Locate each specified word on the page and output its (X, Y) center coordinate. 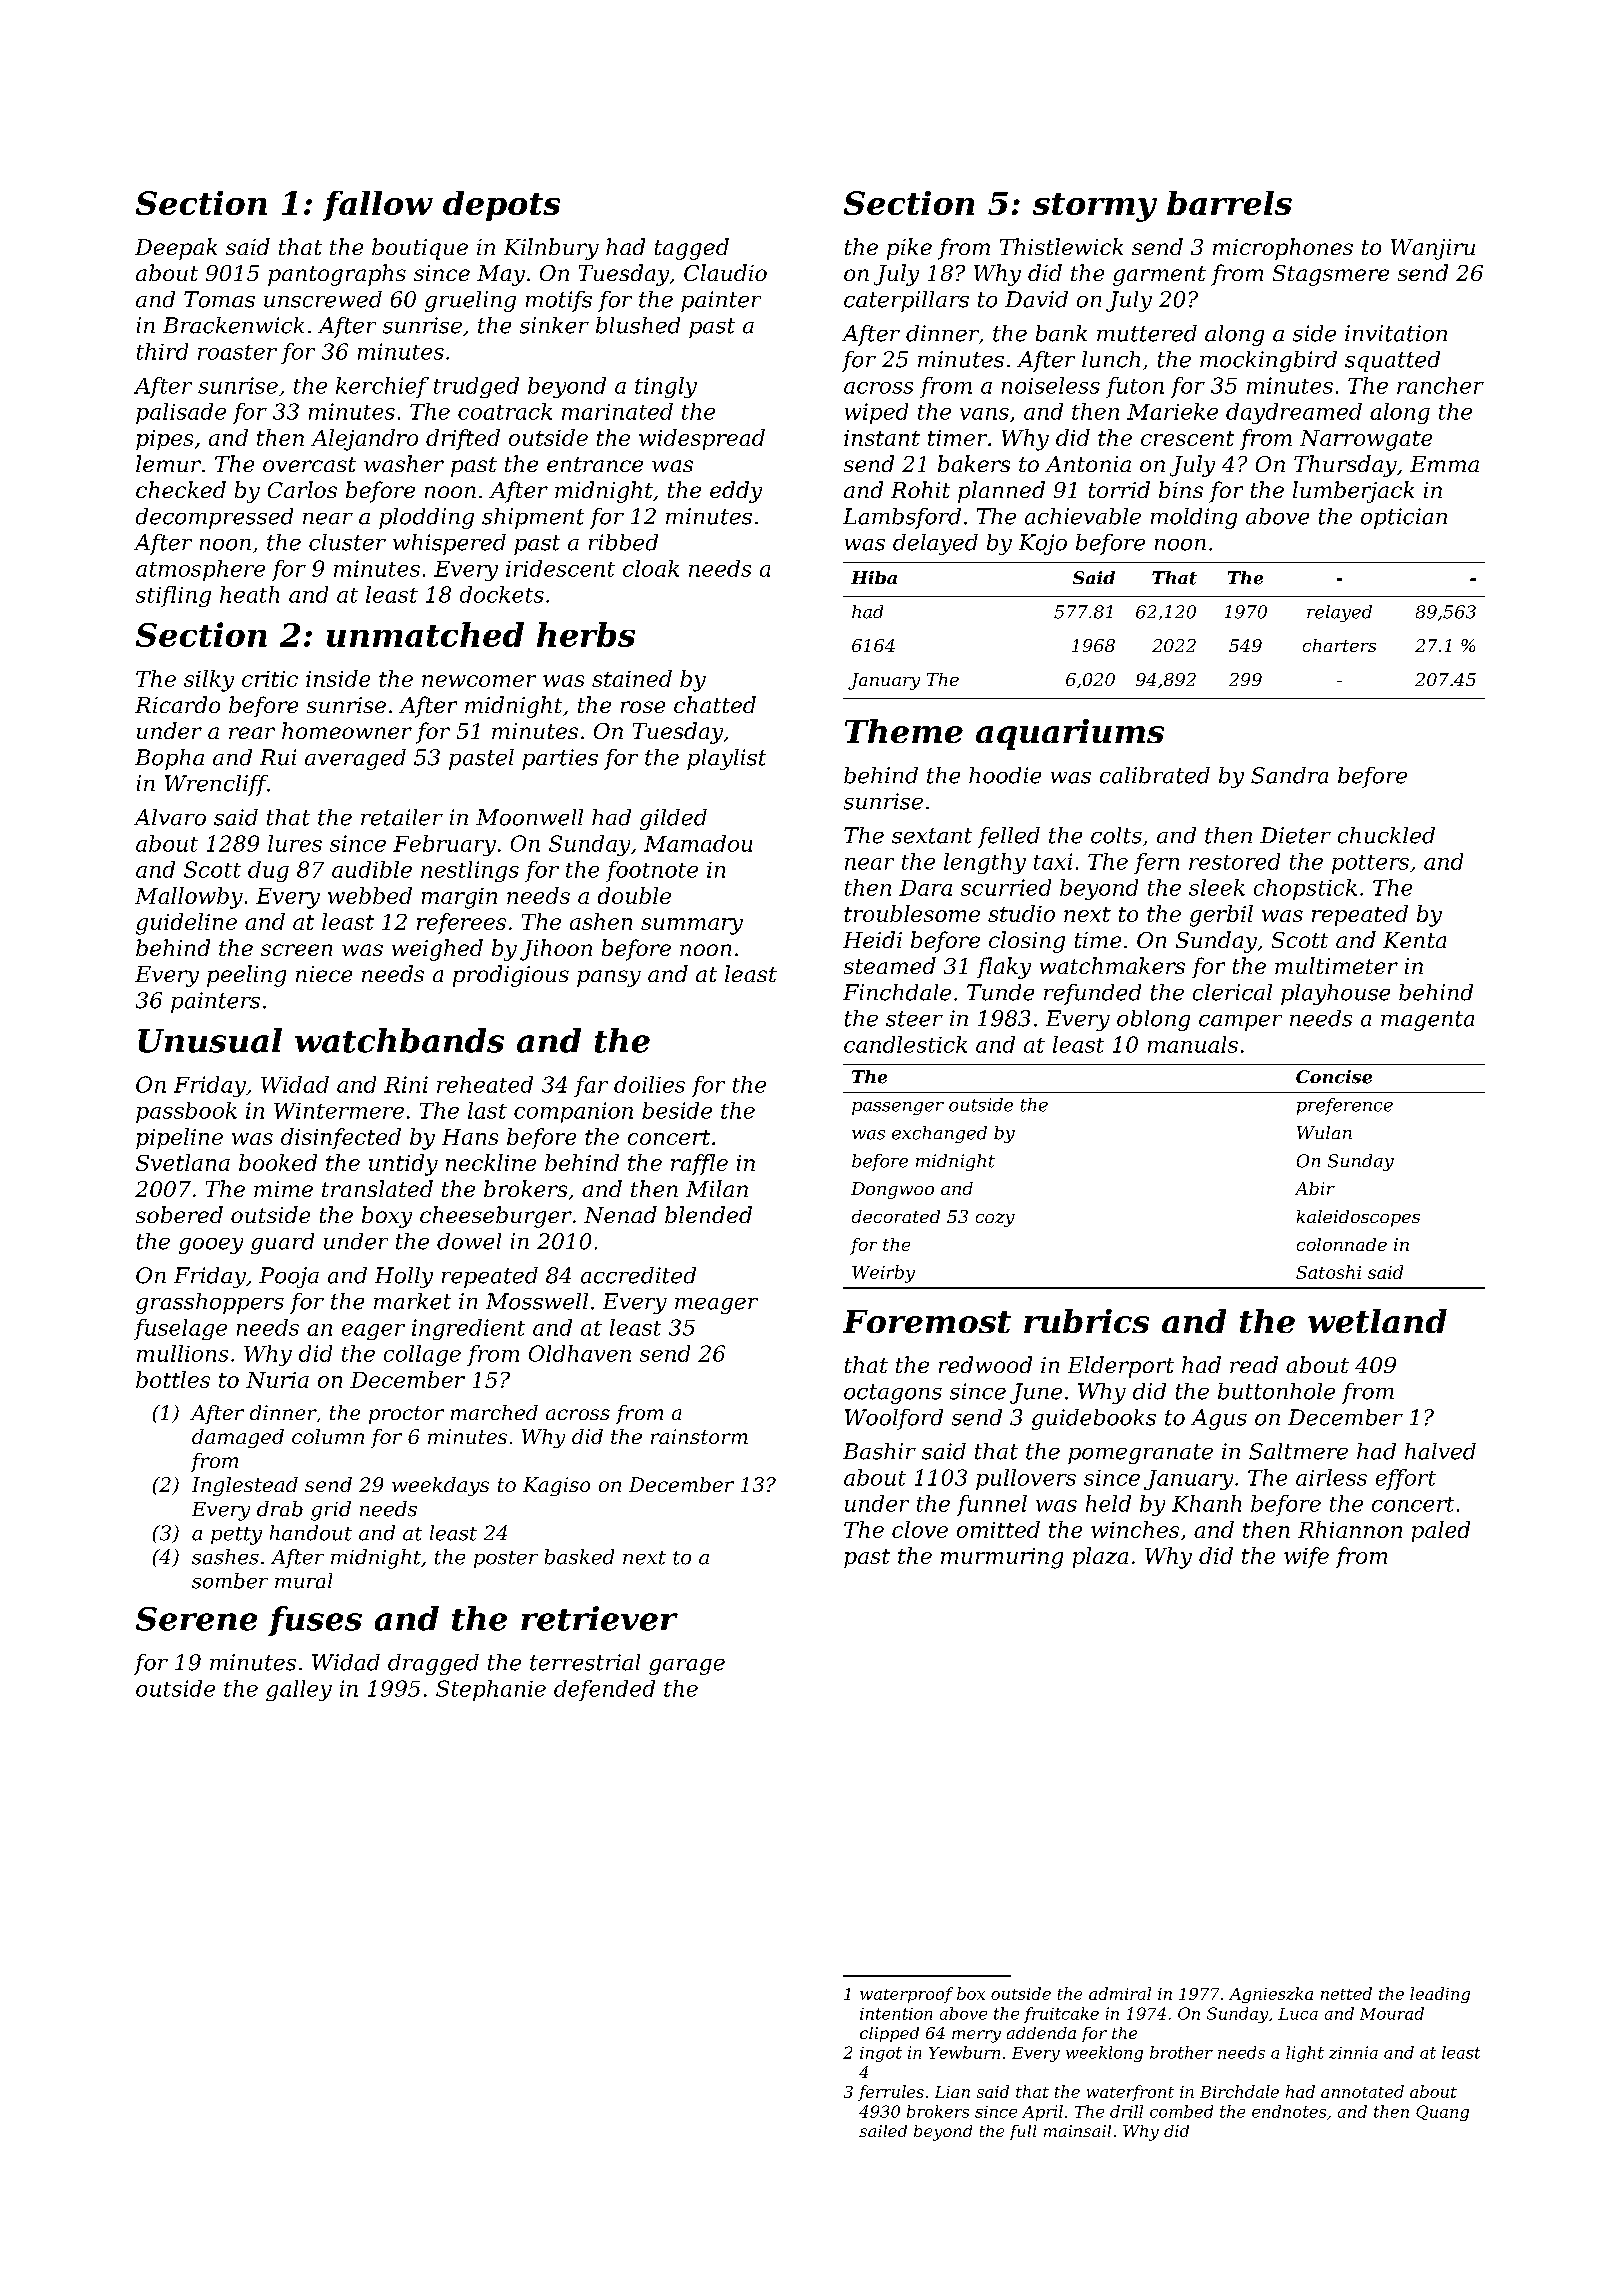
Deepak (176, 249)
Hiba (874, 577)
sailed (883, 2131)
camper (1240, 1023)
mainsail (1077, 2131)
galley (299, 1690)
